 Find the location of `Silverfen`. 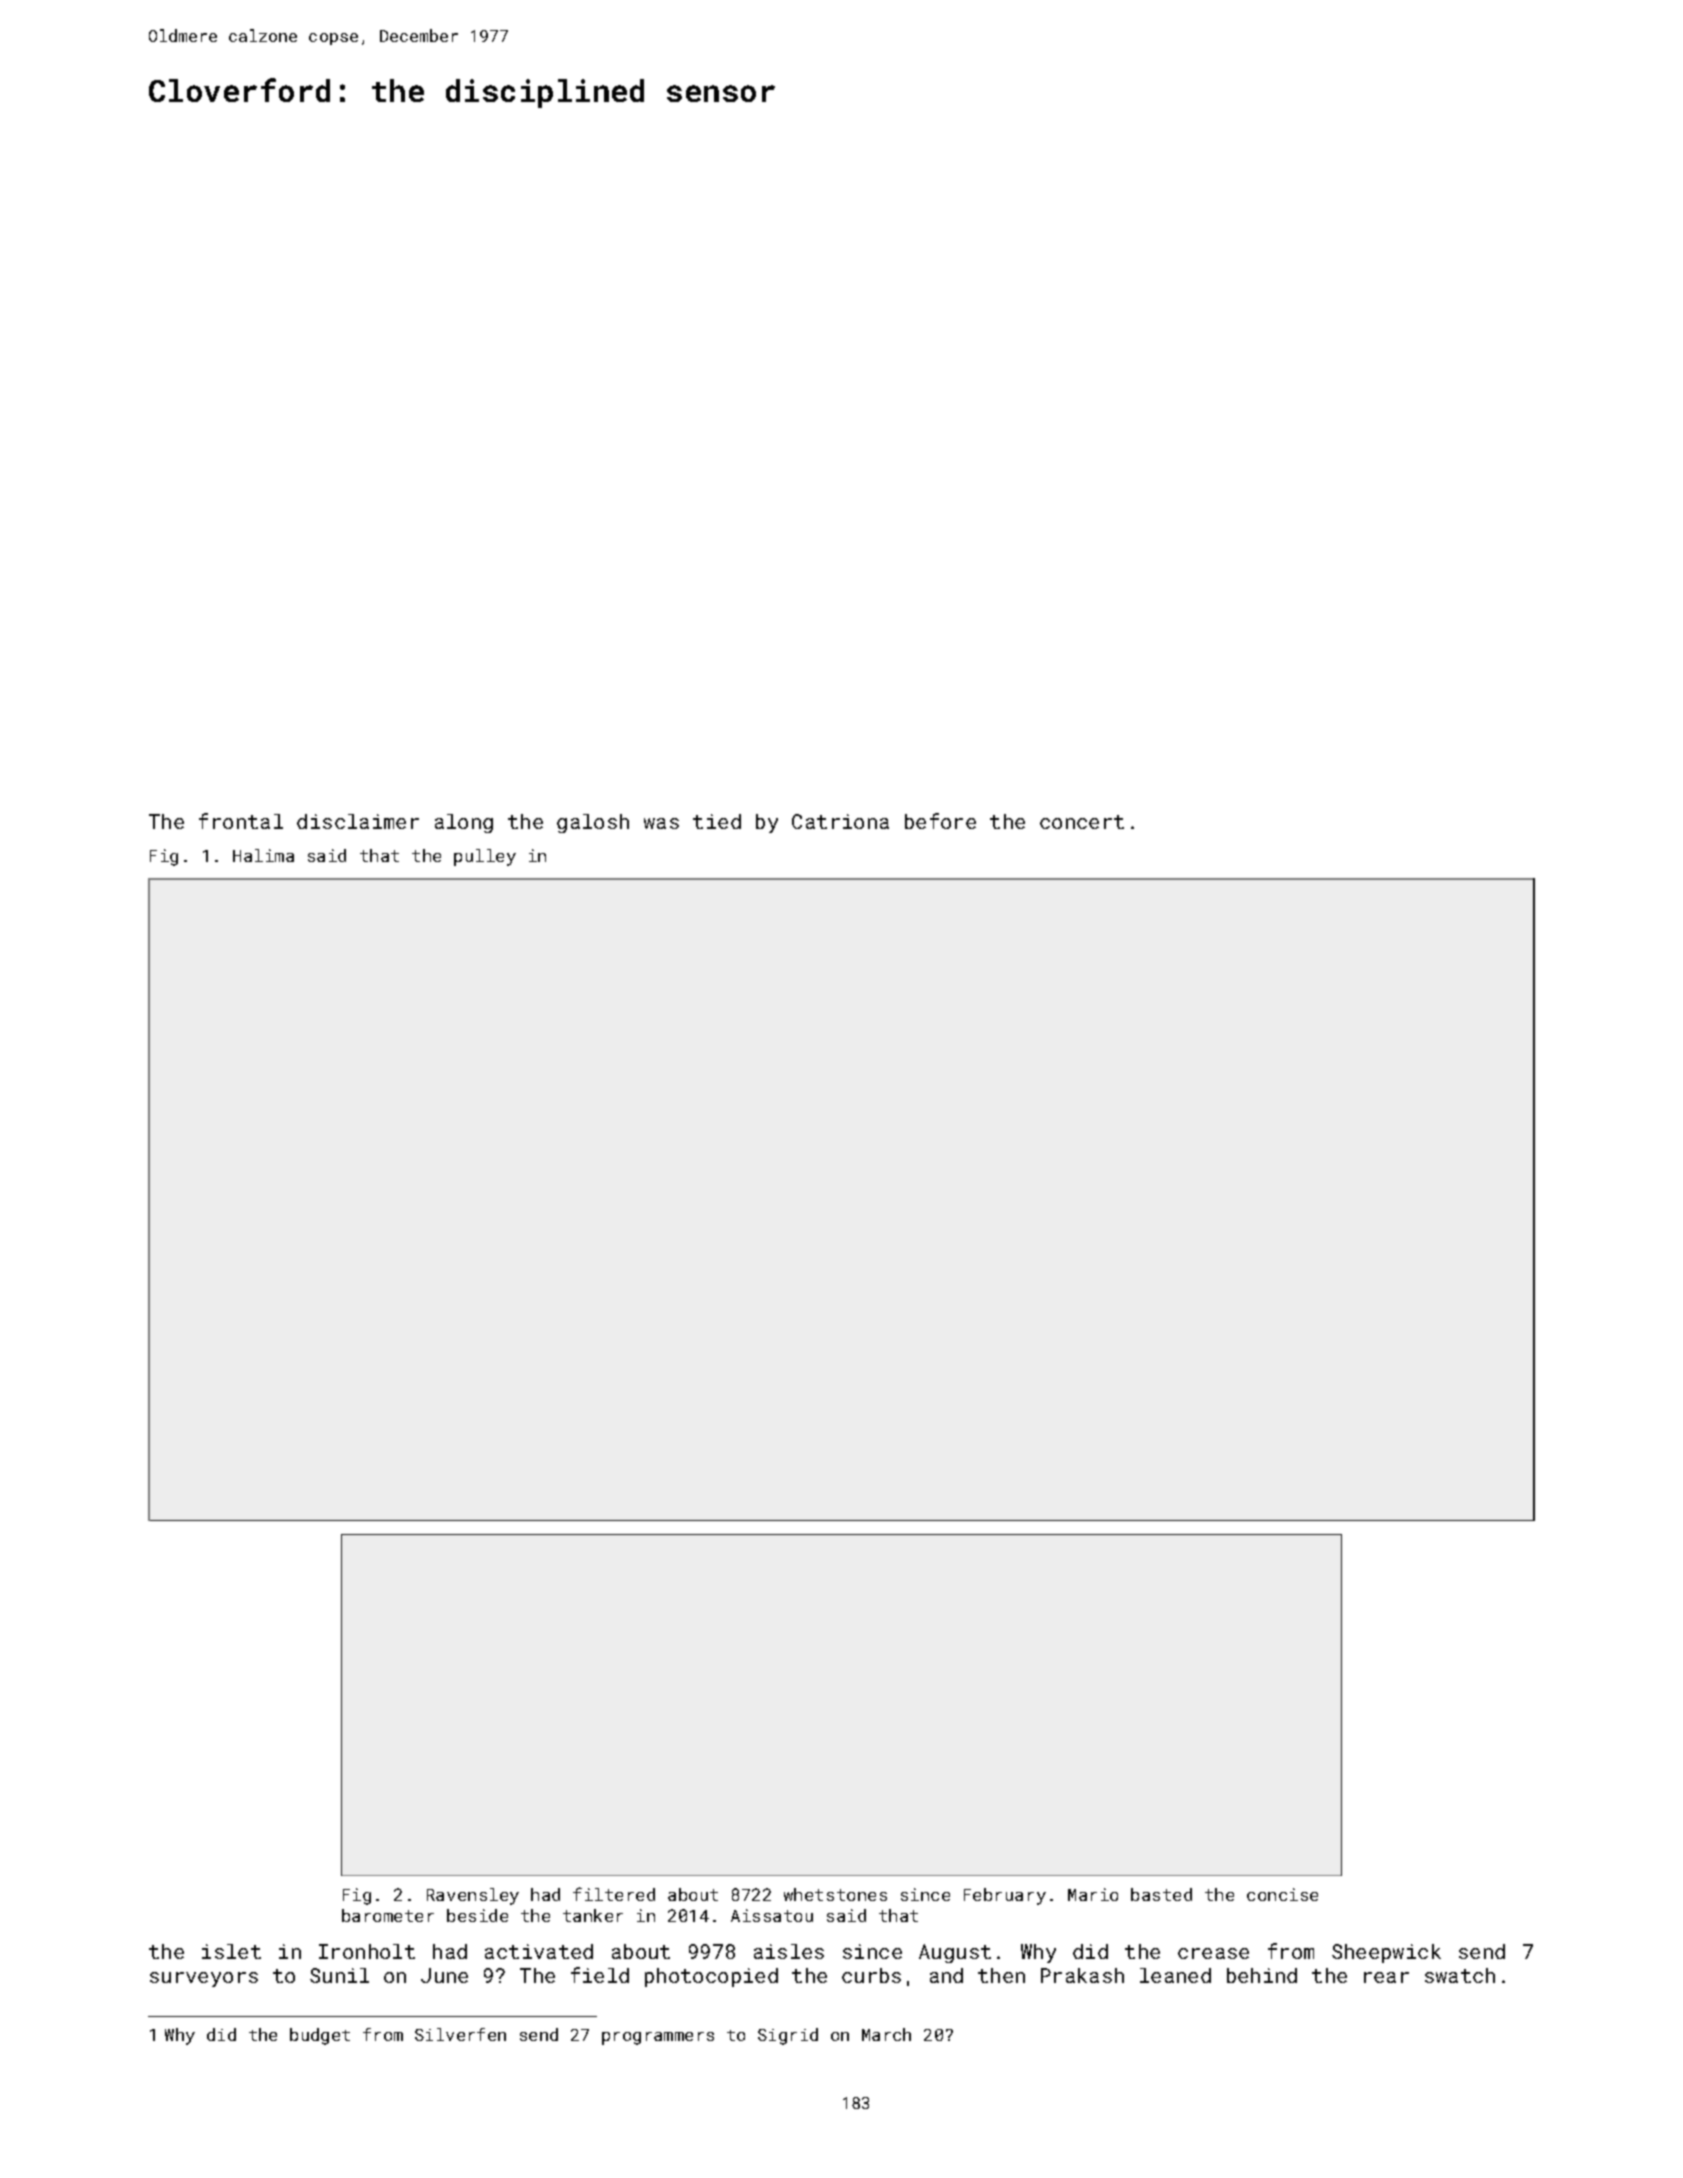

Silverfen is located at coordinates (460, 2034).
